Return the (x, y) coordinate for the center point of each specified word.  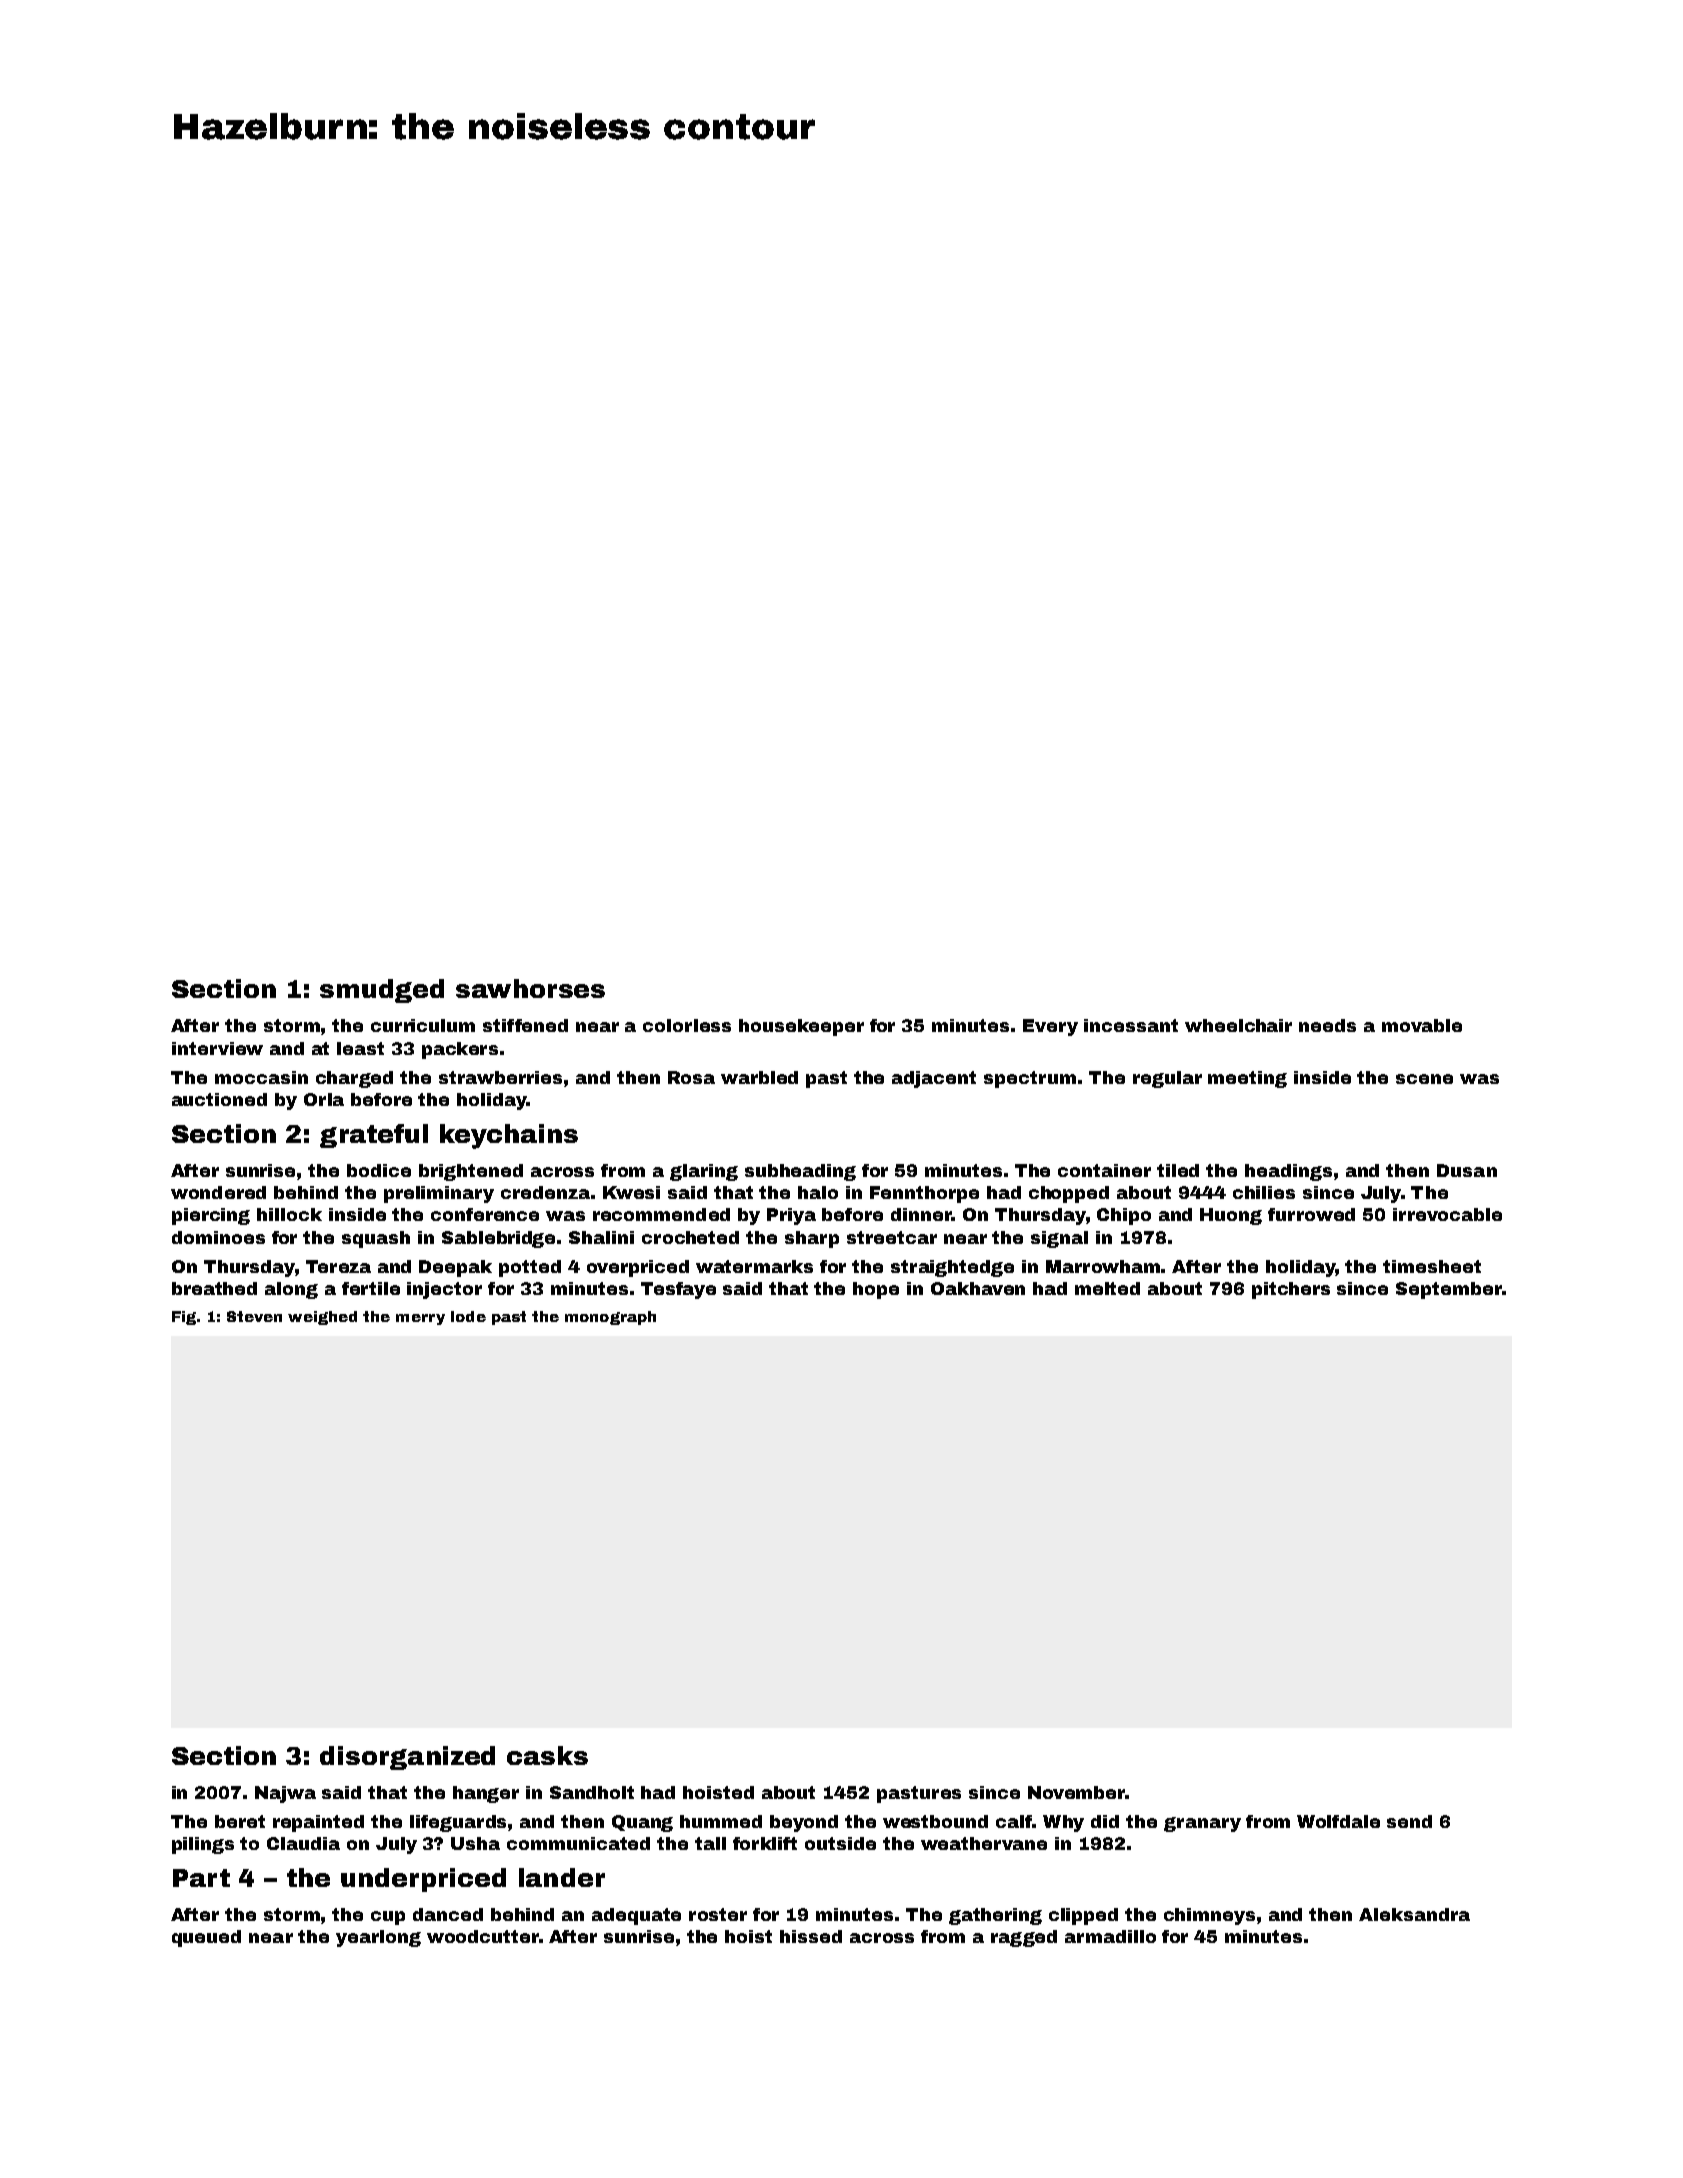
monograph (610, 1318)
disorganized (407, 1758)
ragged (1024, 1938)
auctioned (219, 1099)
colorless (687, 1025)
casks (547, 1755)
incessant (1131, 1025)
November (1076, 1792)
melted (1107, 1288)
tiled (1178, 1170)
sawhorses (530, 988)
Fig (184, 1318)
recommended (661, 1214)
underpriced (423, 1880)
